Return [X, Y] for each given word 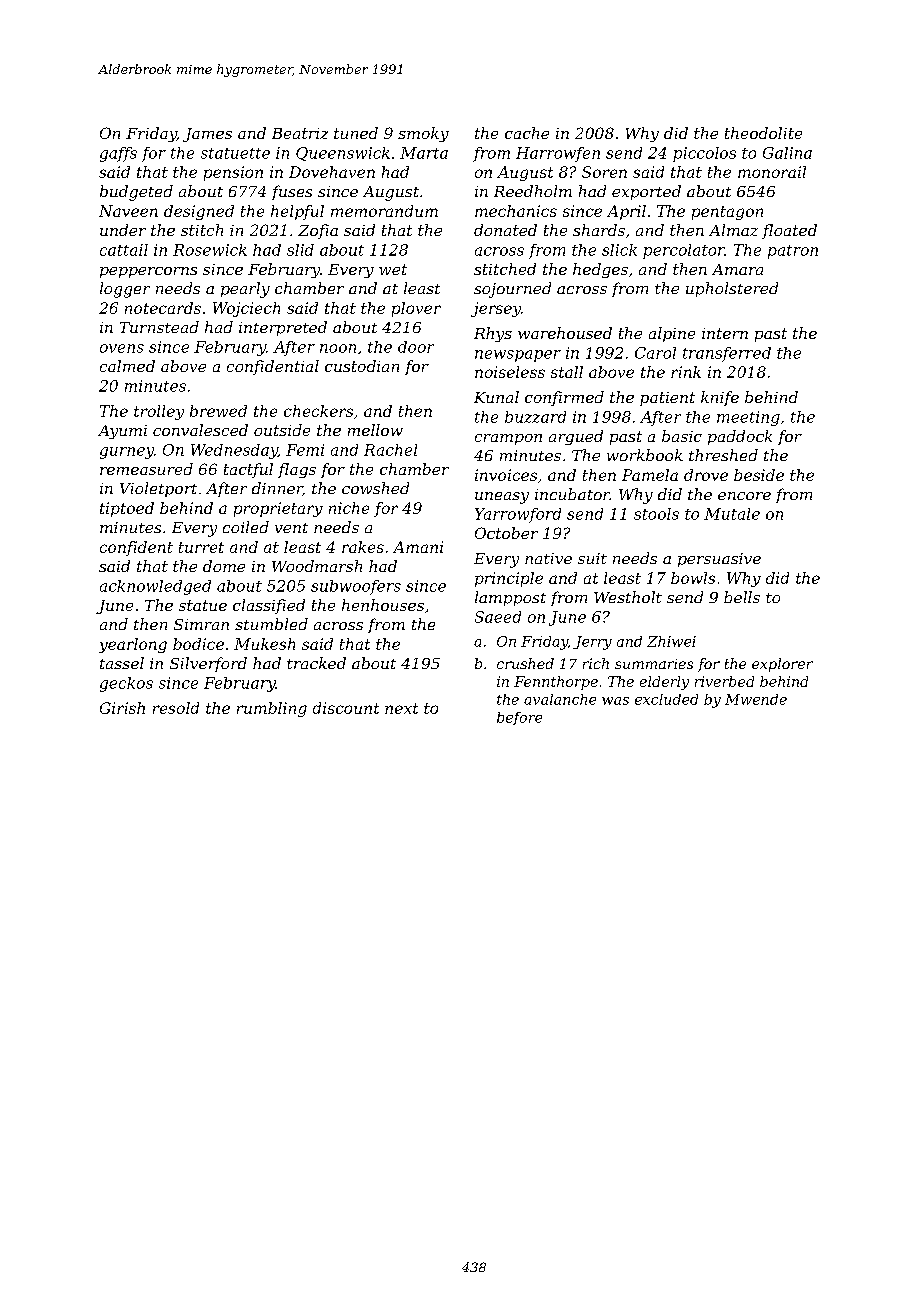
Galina [787, 153]
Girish [122, 708]
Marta [424, 153]
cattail [124, 250]
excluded [666, 699]
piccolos [704, 154]
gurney [127, 453]
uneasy [502, 498]
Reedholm [533, 191]
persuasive [719, 560]
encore [744, 496]
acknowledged [155, 587]
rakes [363, 547]
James [207, 135]
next [401, 708]
